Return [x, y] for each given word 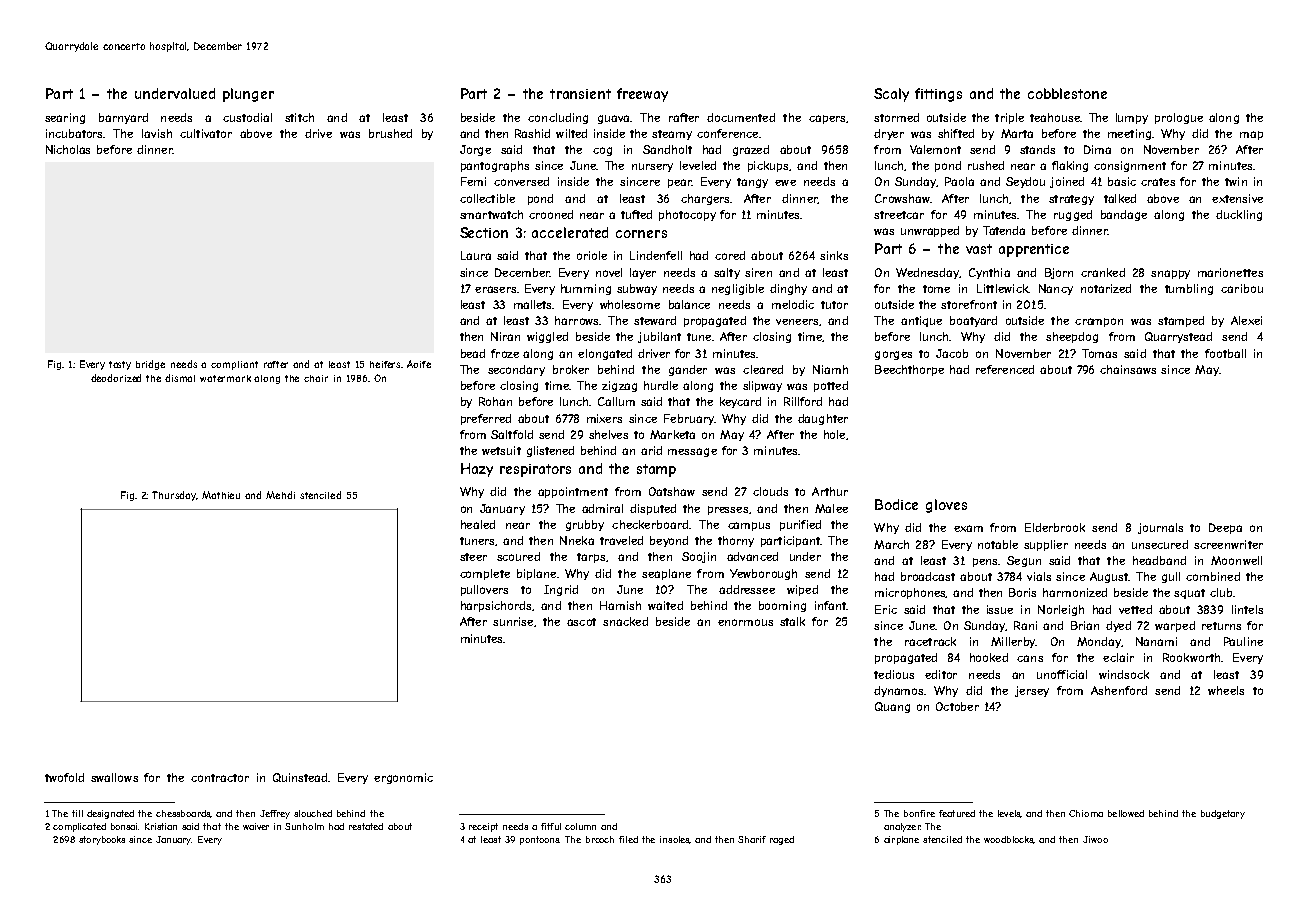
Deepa [1225, 528]
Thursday [174, 496]
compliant [234, 365]
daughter [823, 419]
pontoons [540, 840]
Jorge [475, 150]
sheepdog [1072, 337]
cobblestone [1067, 93]
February [689, 419]
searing [65, 118]
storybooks [102, 840]
